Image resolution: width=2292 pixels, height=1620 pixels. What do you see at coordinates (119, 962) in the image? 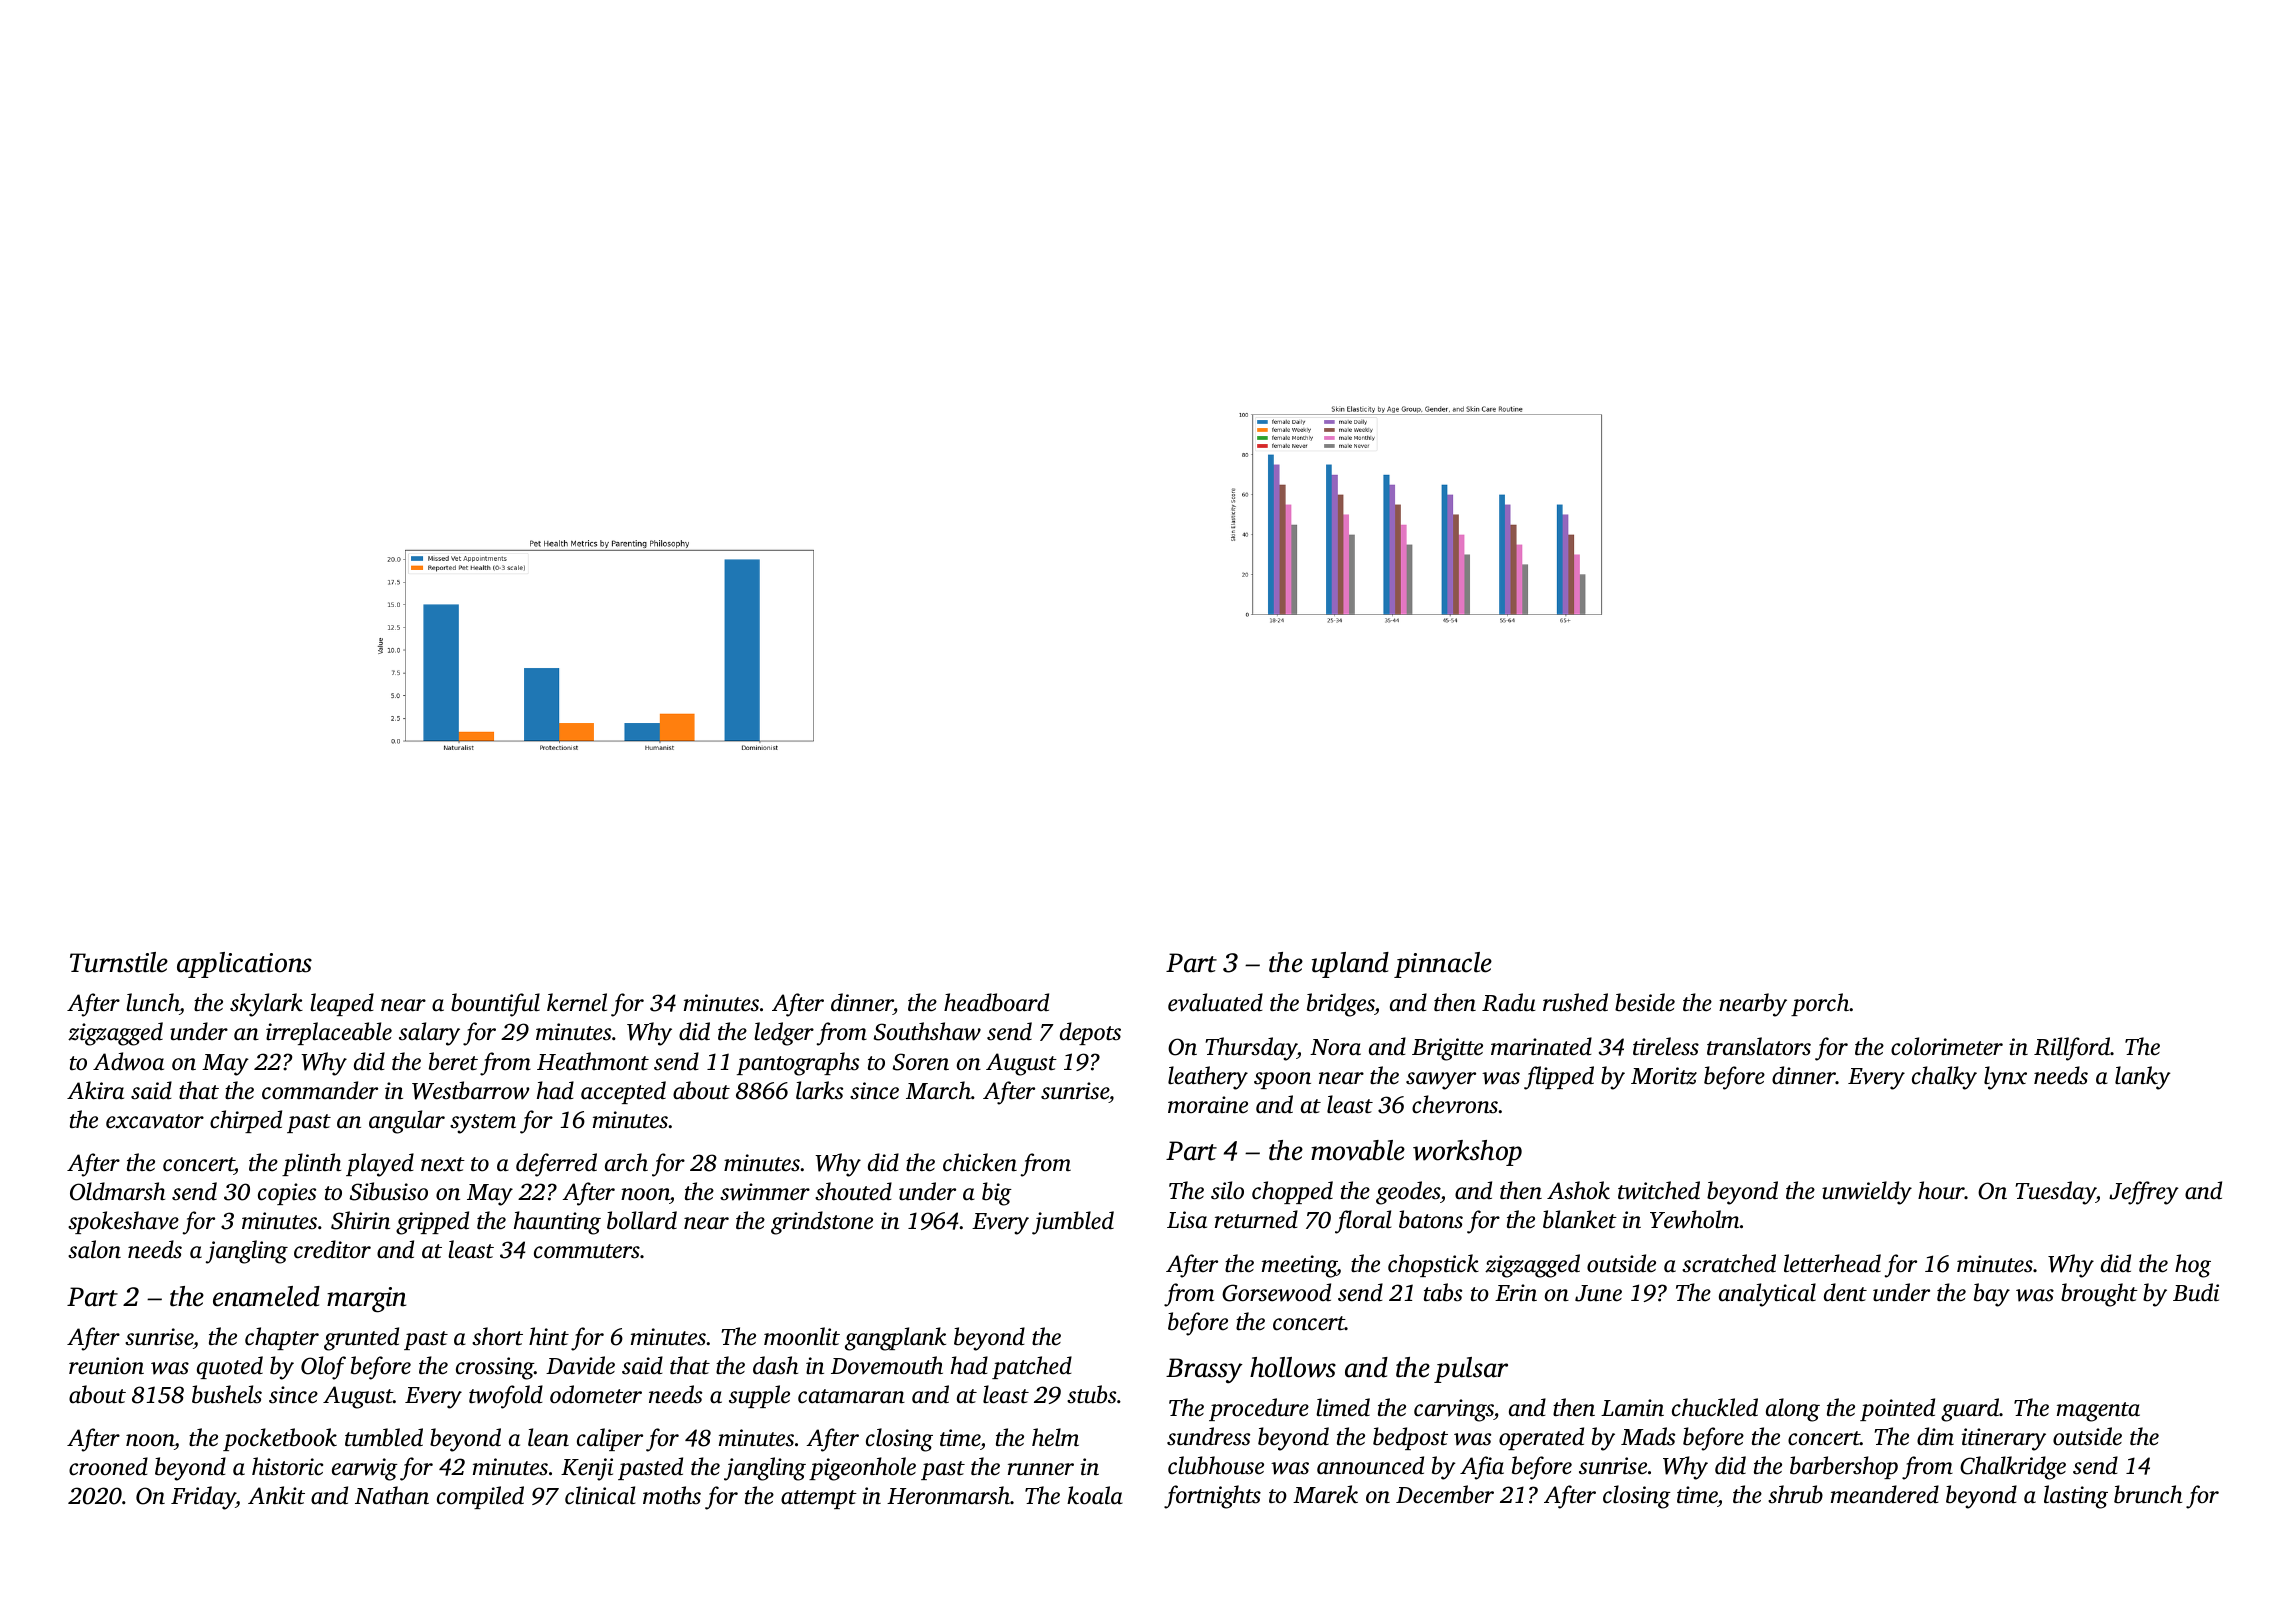
I see `Turnstile` at bounding box center [119, 962].
